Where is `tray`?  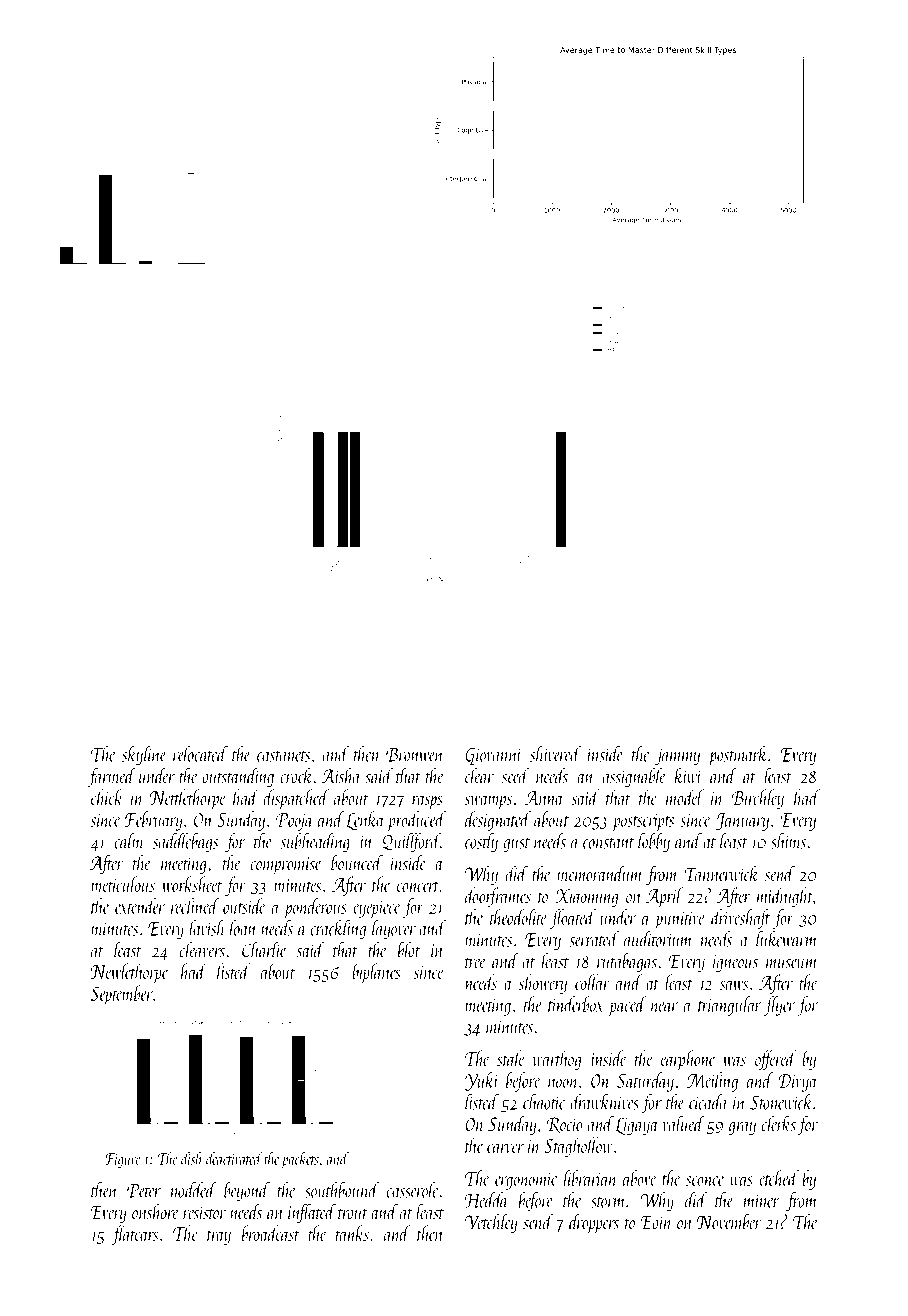 tray is located at coordinates (219, 1237).
